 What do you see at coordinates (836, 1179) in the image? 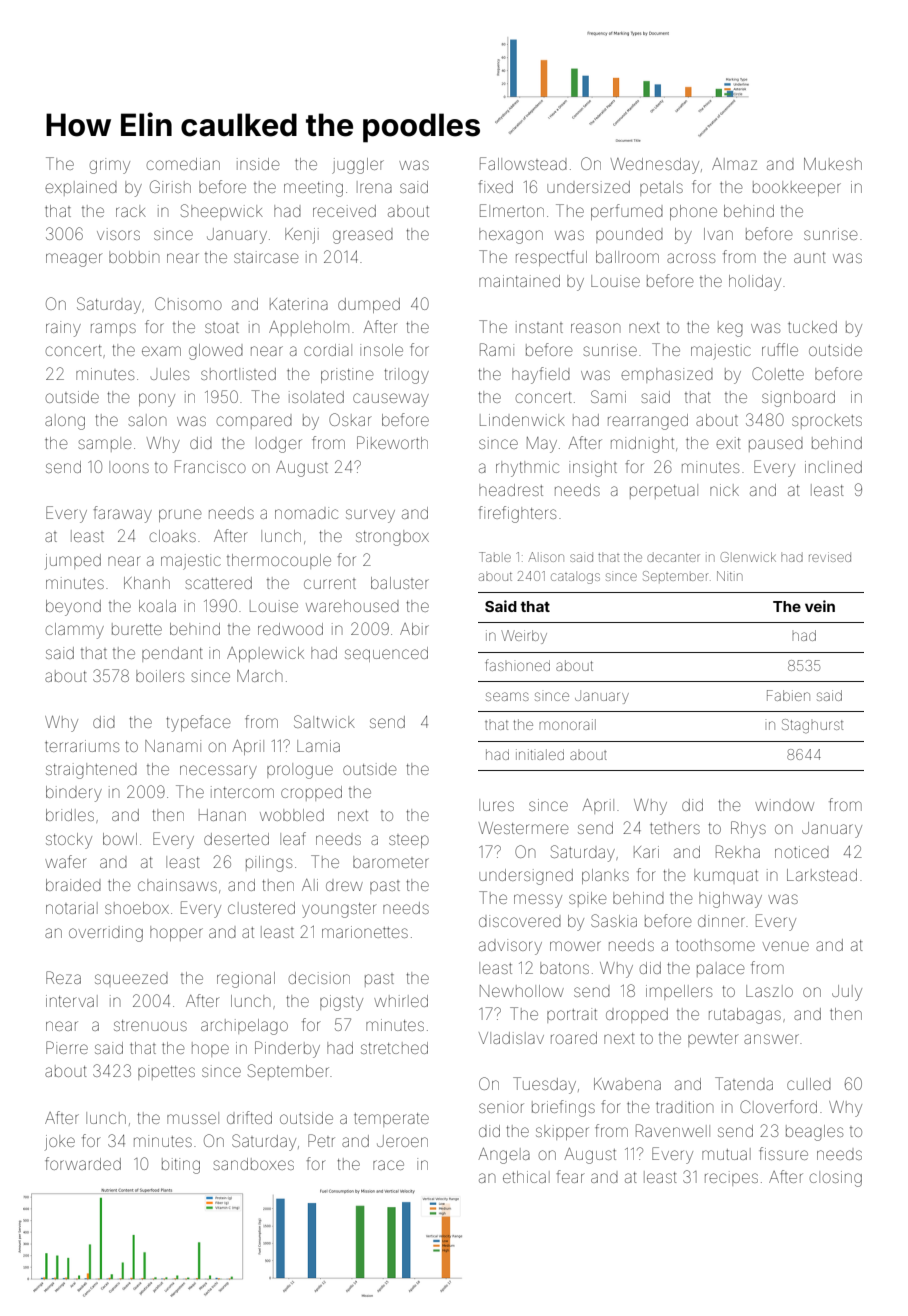
I see `closing` at bounding box center [836, 1179].
